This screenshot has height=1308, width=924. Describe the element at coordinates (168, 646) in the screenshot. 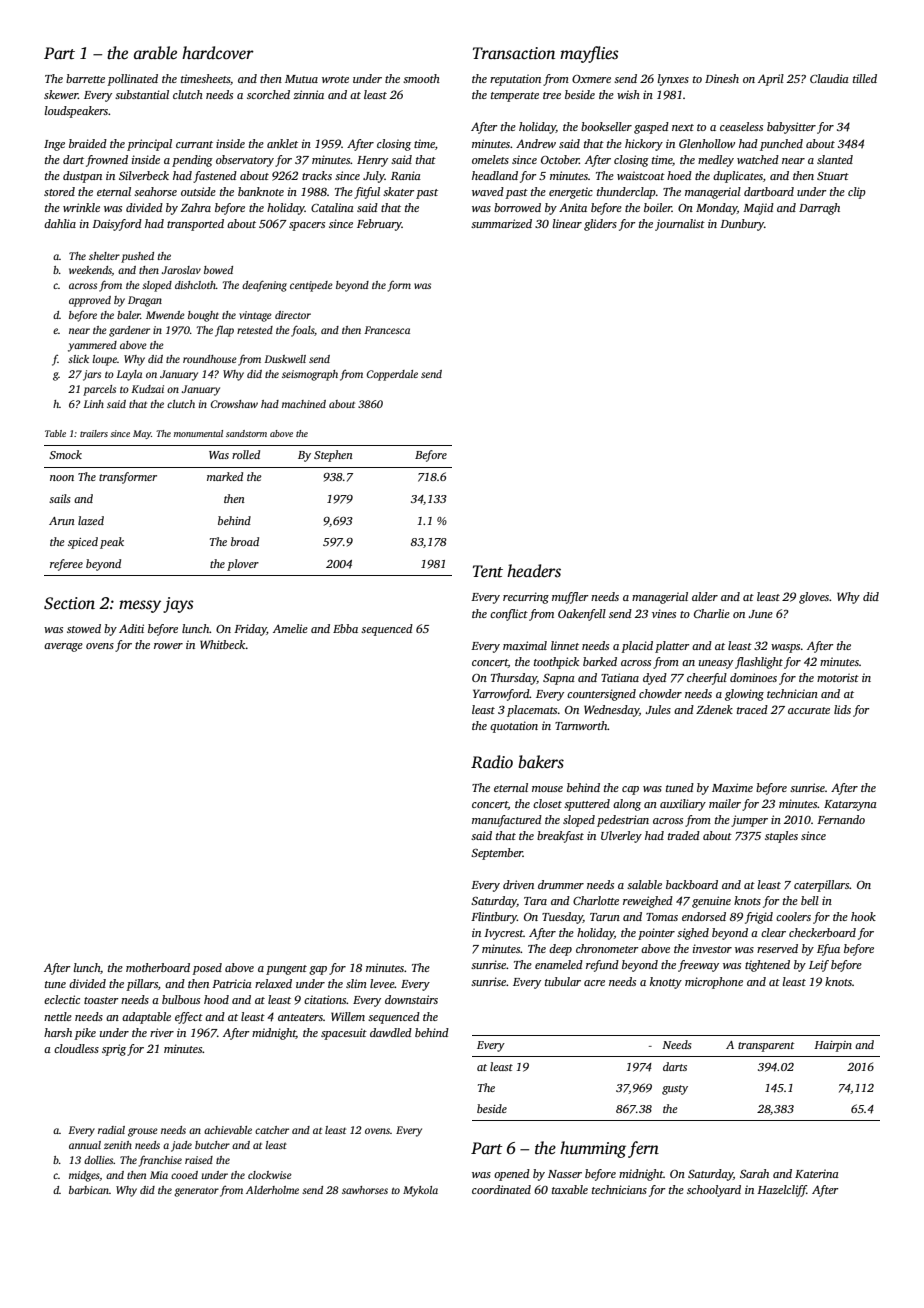

I see `rower` at that location.
